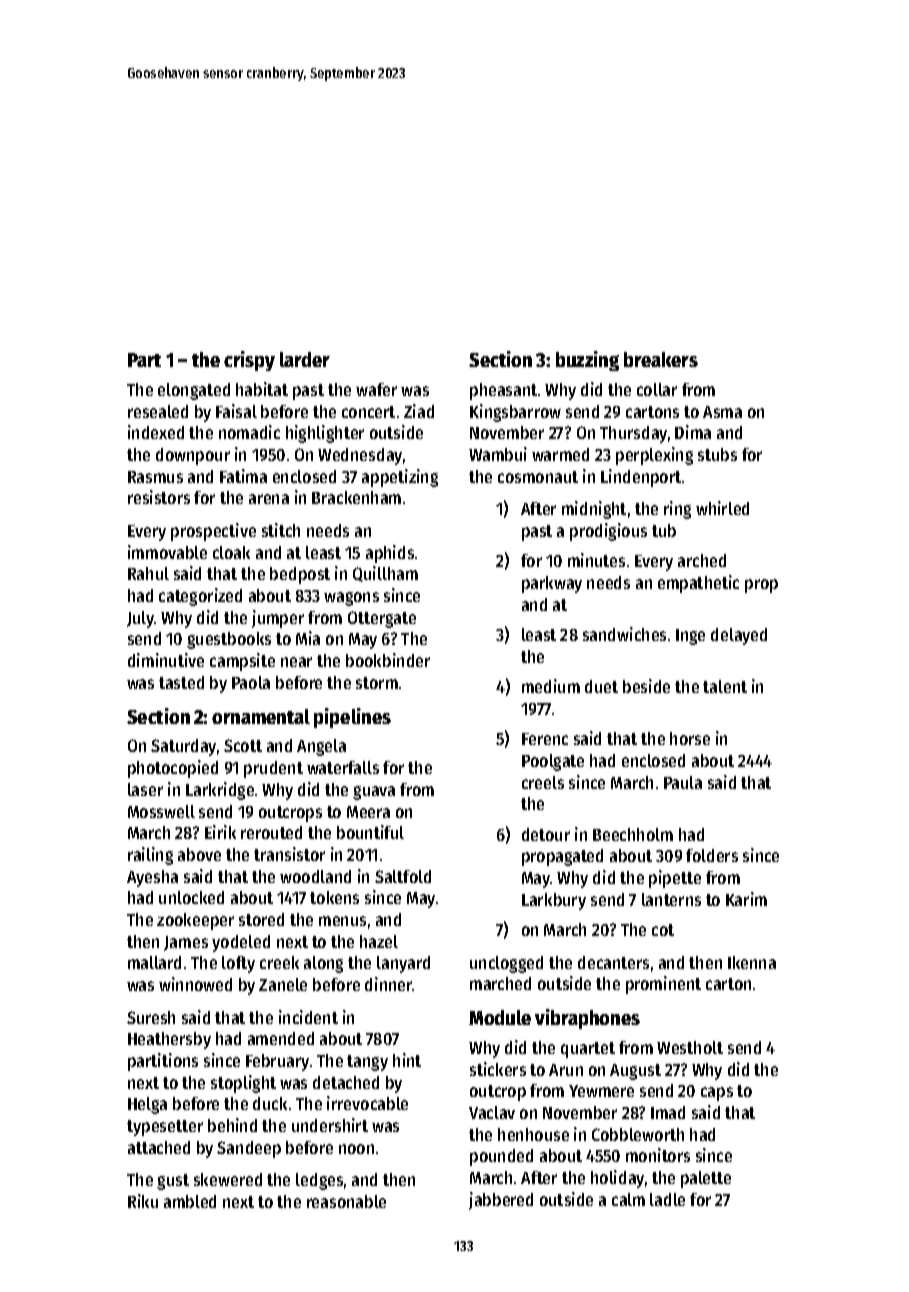 This document has height=1292, width=909. What do you see at coordinates (346, 1201) in the document?
I see `reasonable` at bounding box center [346, 1201].
